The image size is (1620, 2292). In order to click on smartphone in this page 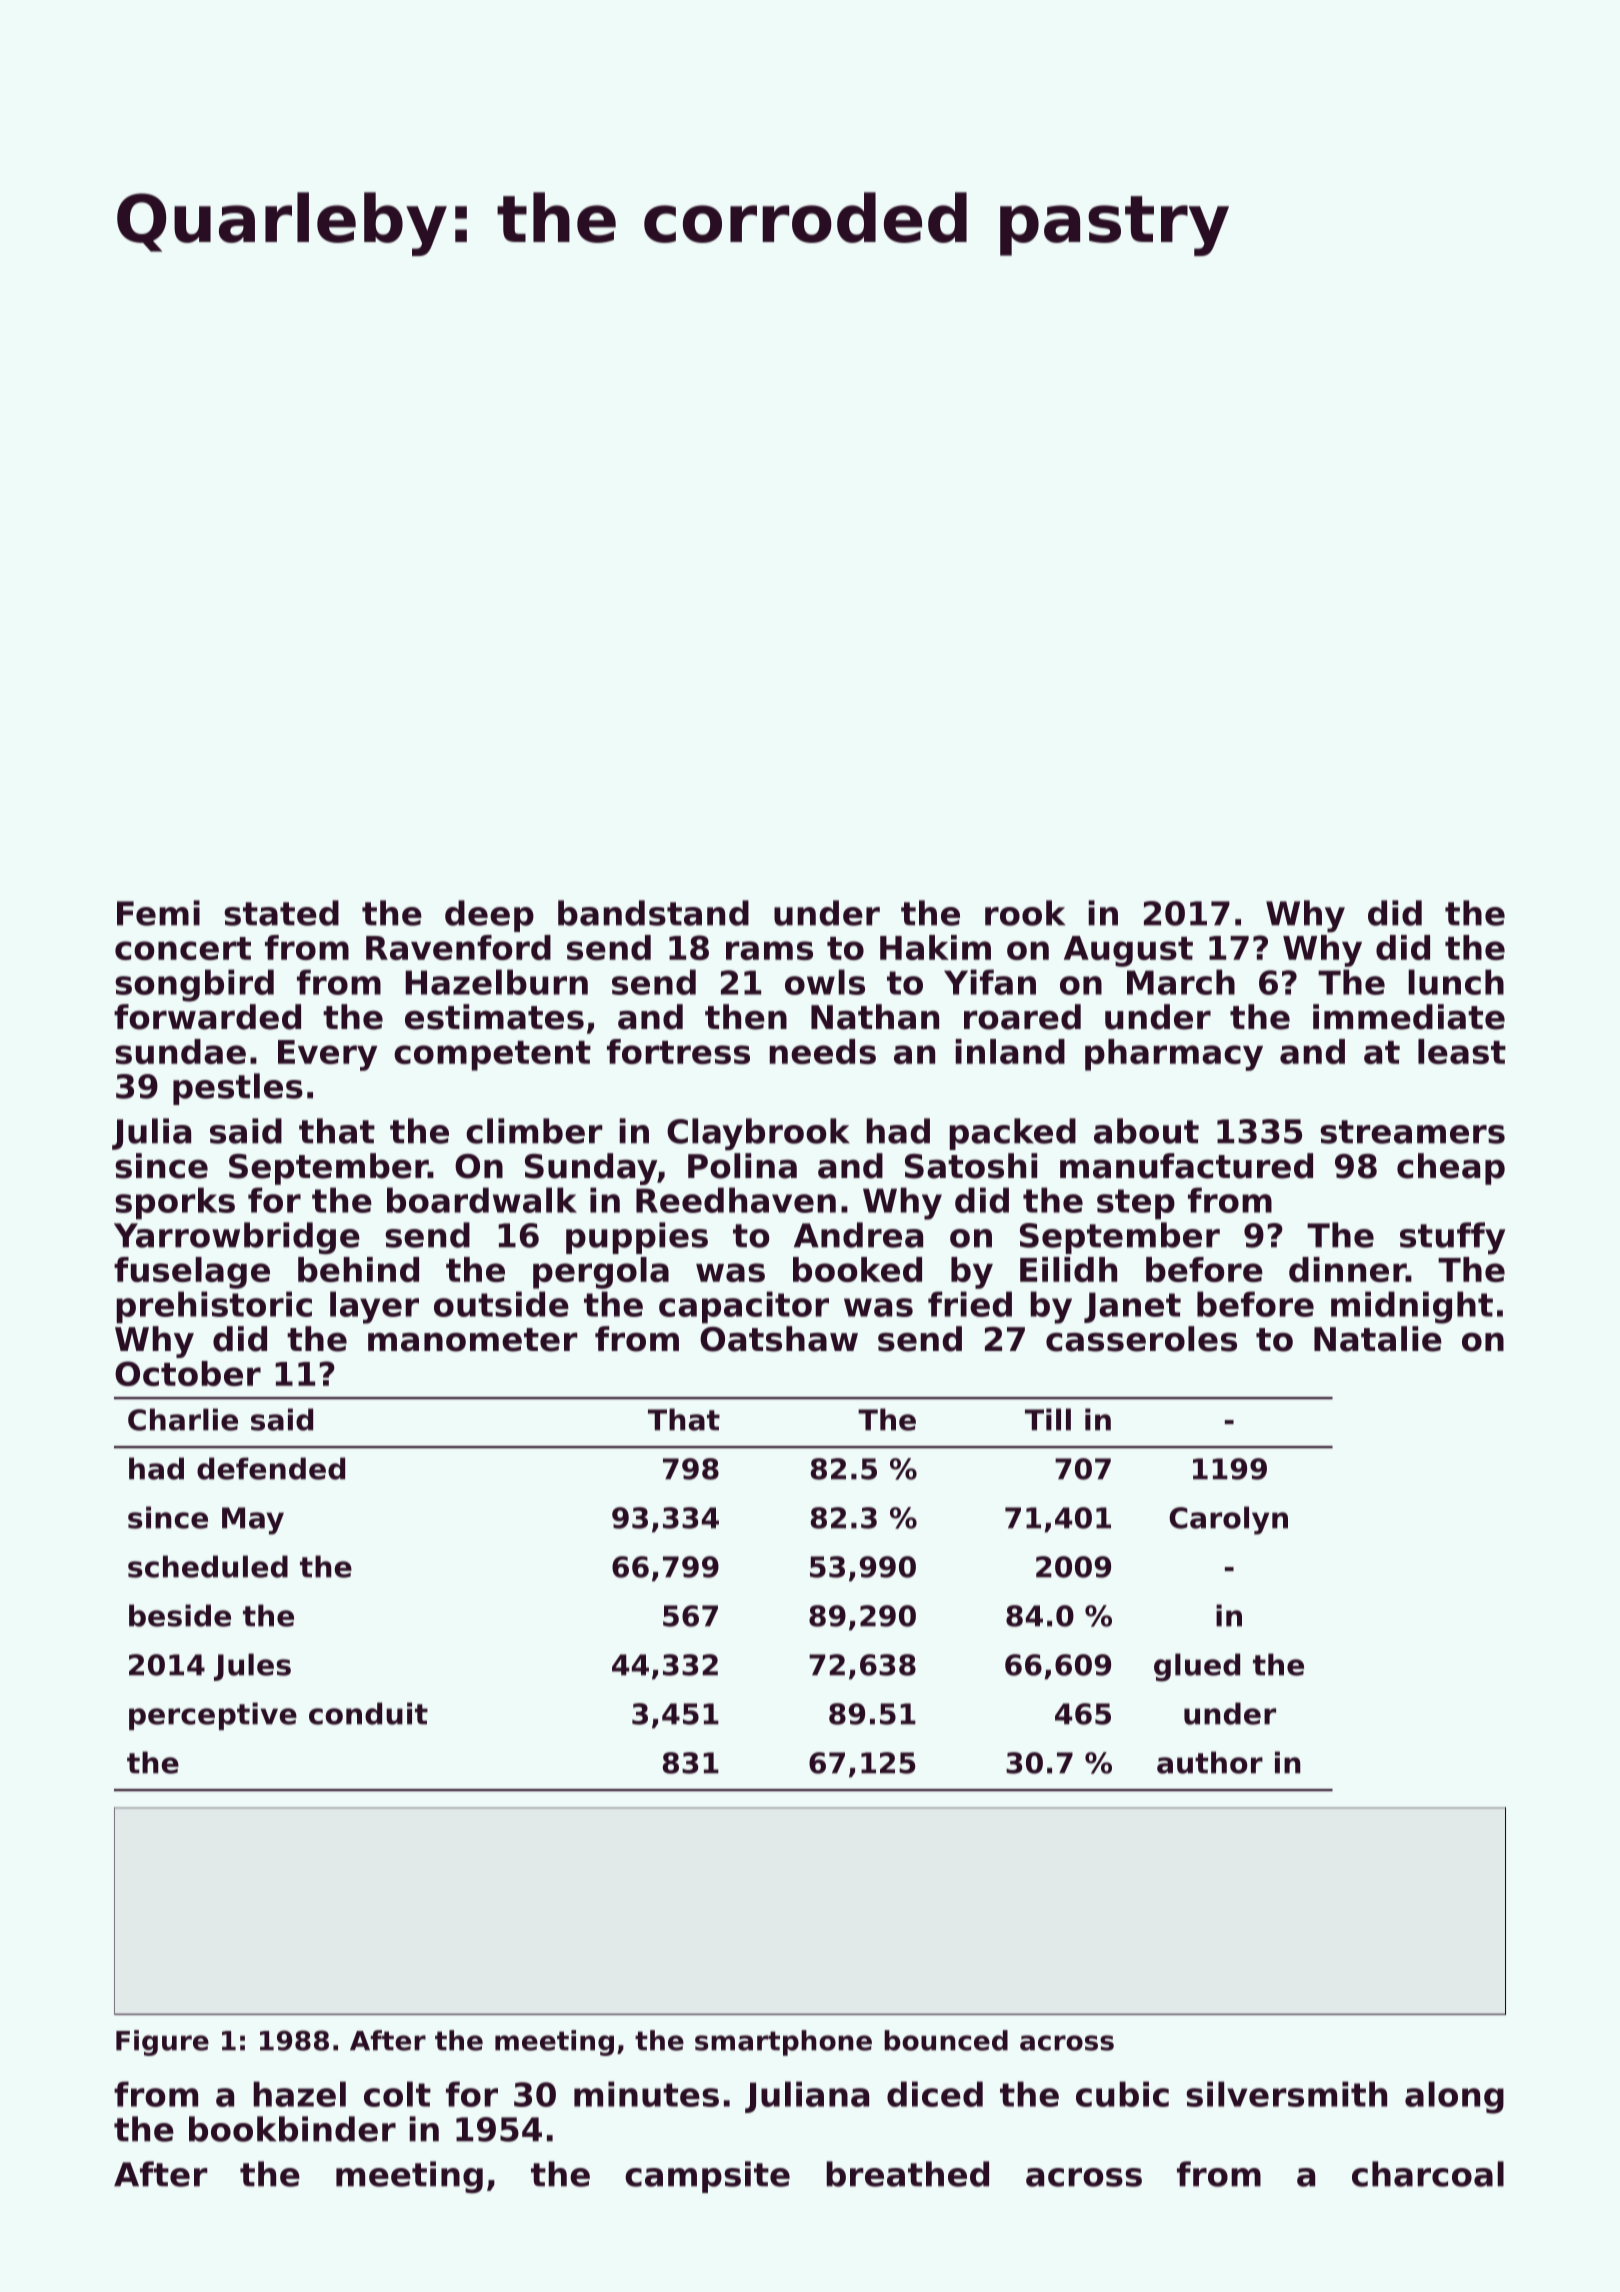, I will do `click(783, 2043)`.
